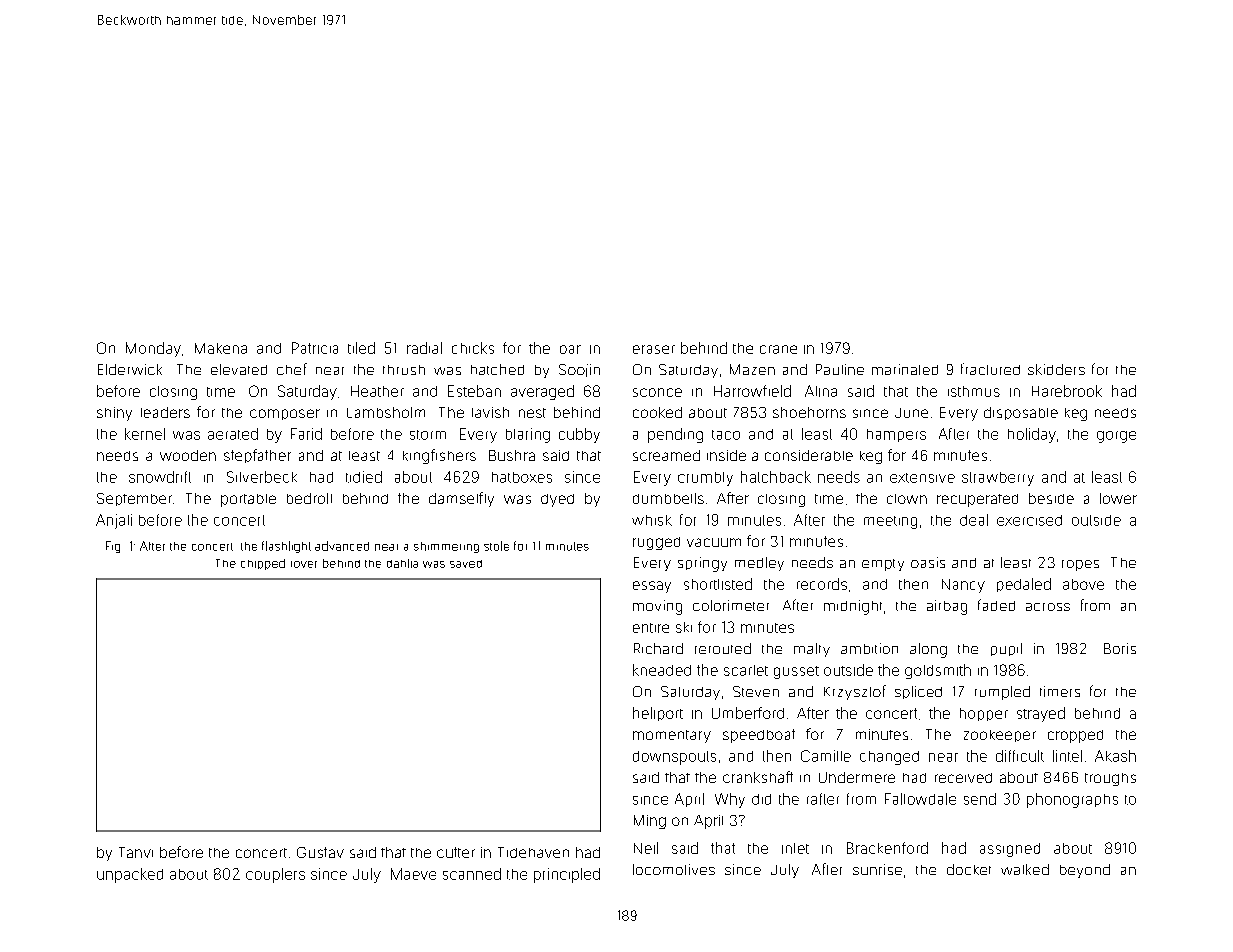 The height and width of the screenshot is (952, 1233). I want to click on Elderwick, so click(130, 369).
